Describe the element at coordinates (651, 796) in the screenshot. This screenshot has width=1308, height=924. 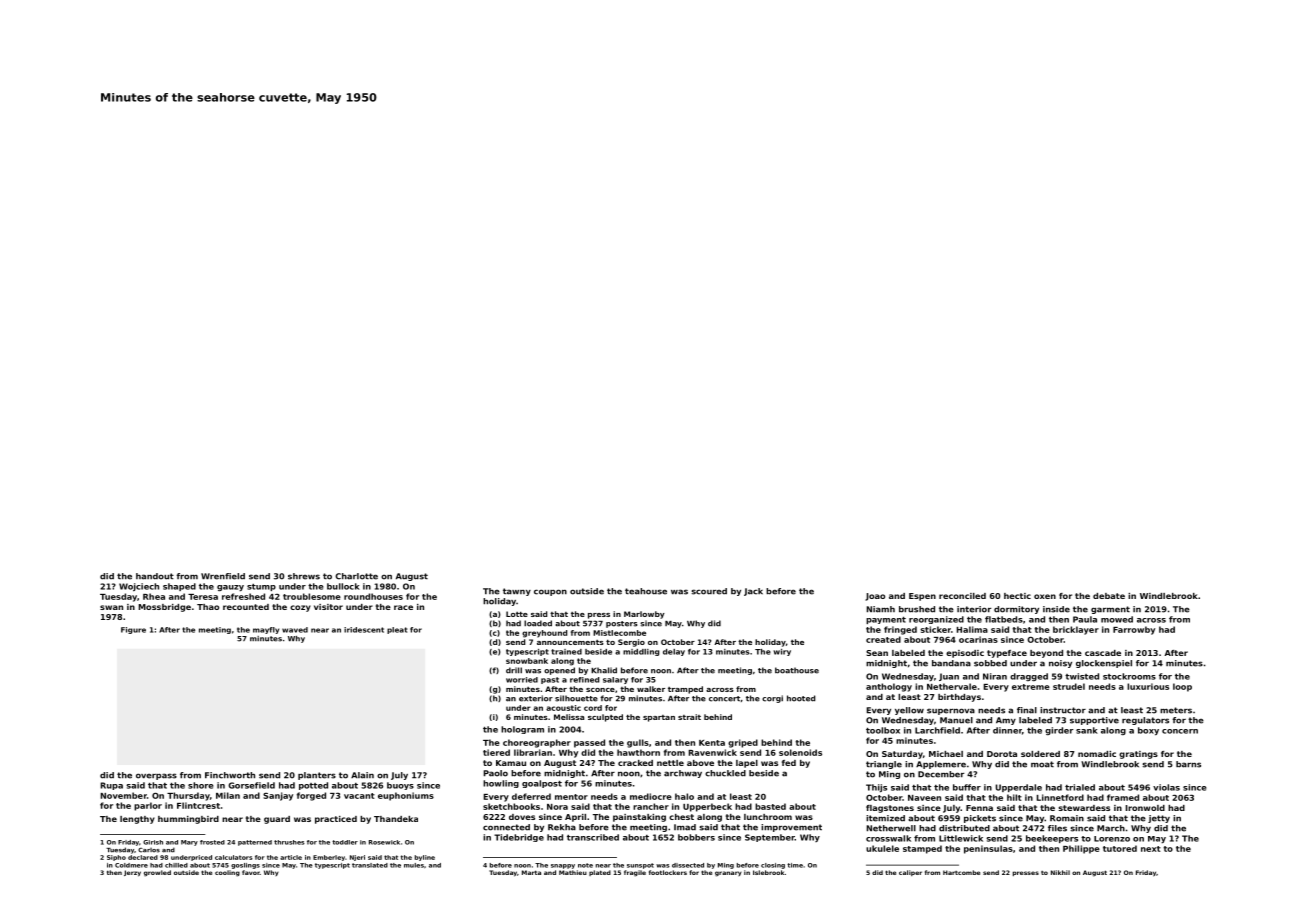
I see `mediocre` at that location.
